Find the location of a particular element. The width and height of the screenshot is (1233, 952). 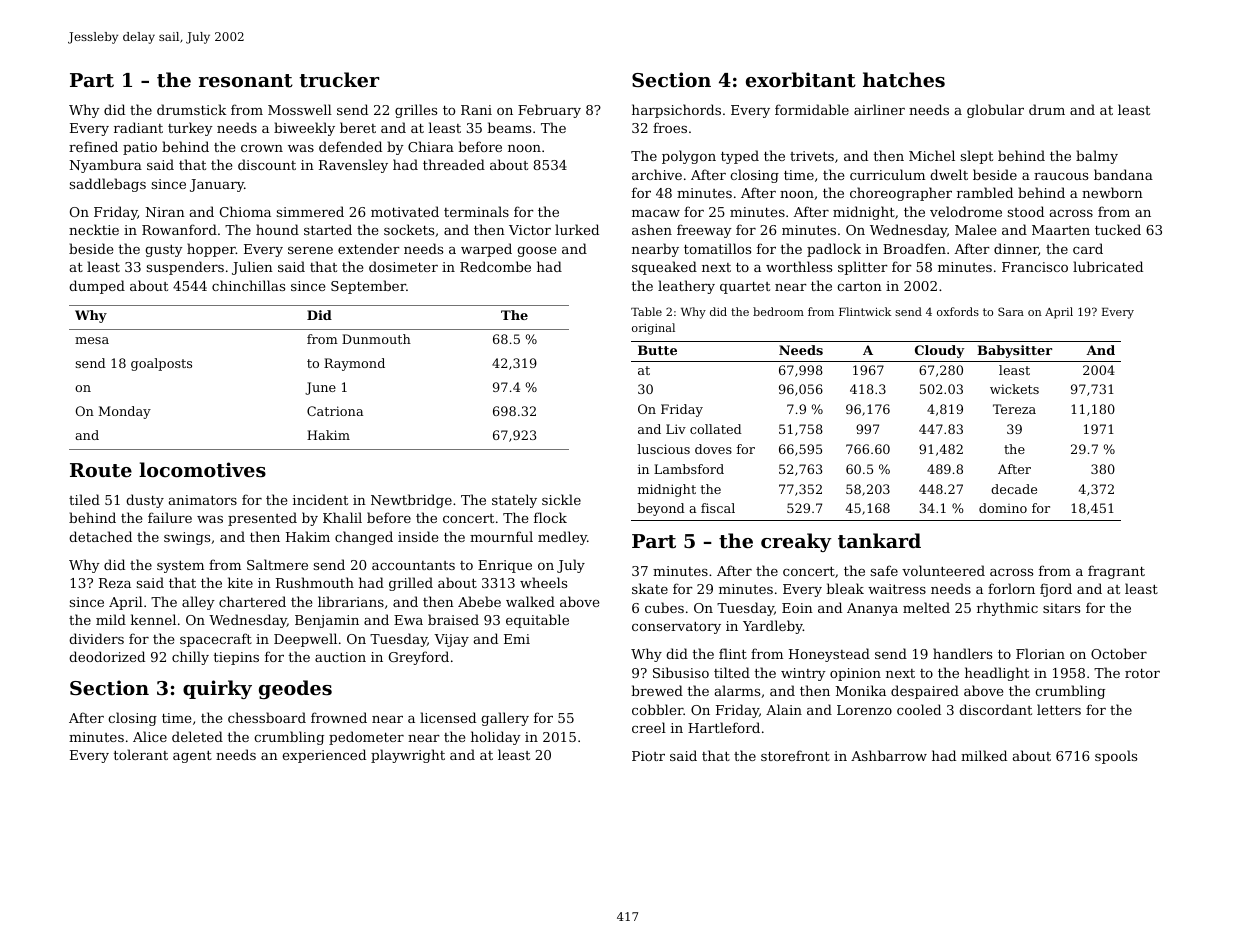

Butte is located at coordinates (657, 350).
